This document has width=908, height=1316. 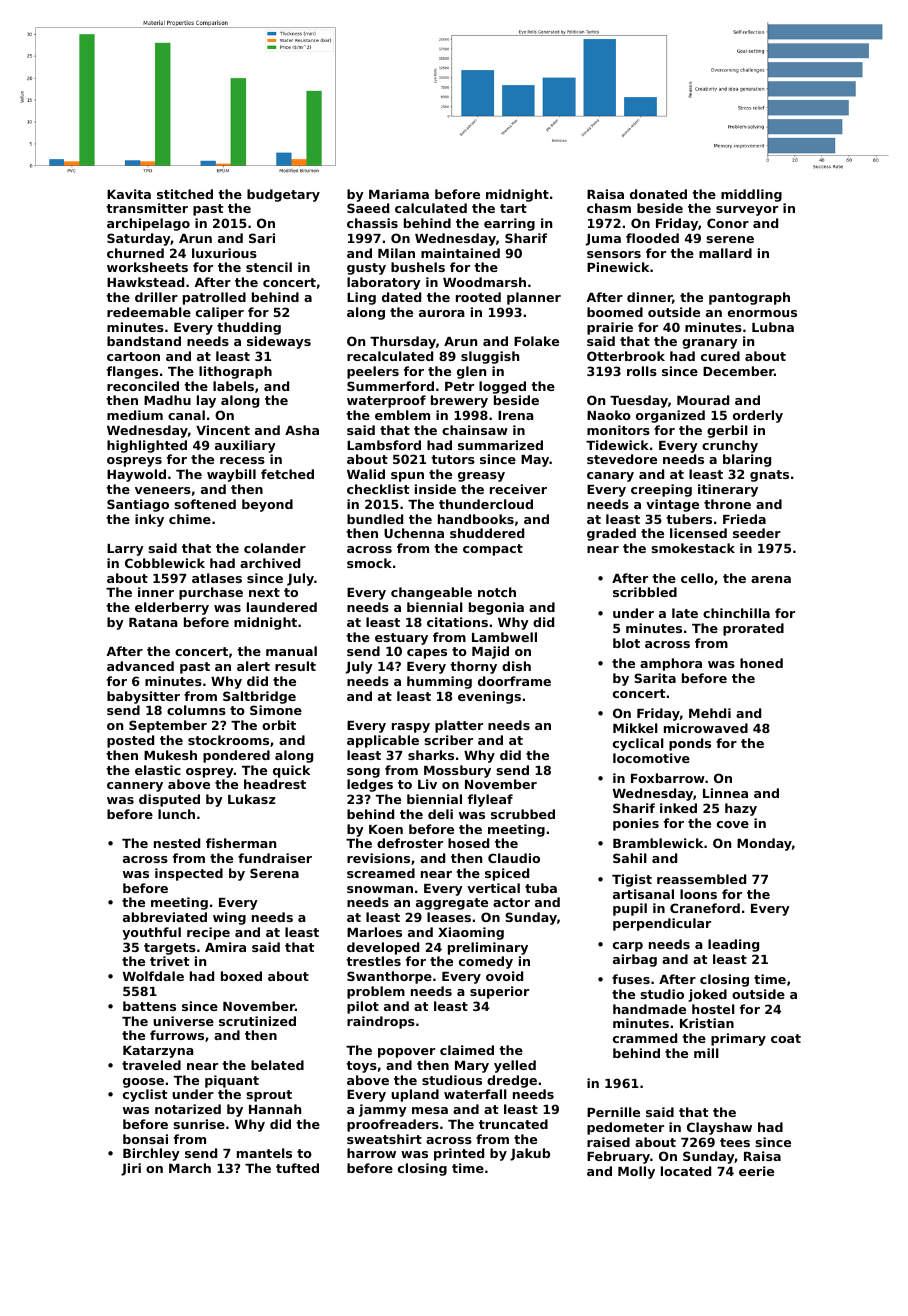 I want to click on pantograph, so click(x=749, y=298).
